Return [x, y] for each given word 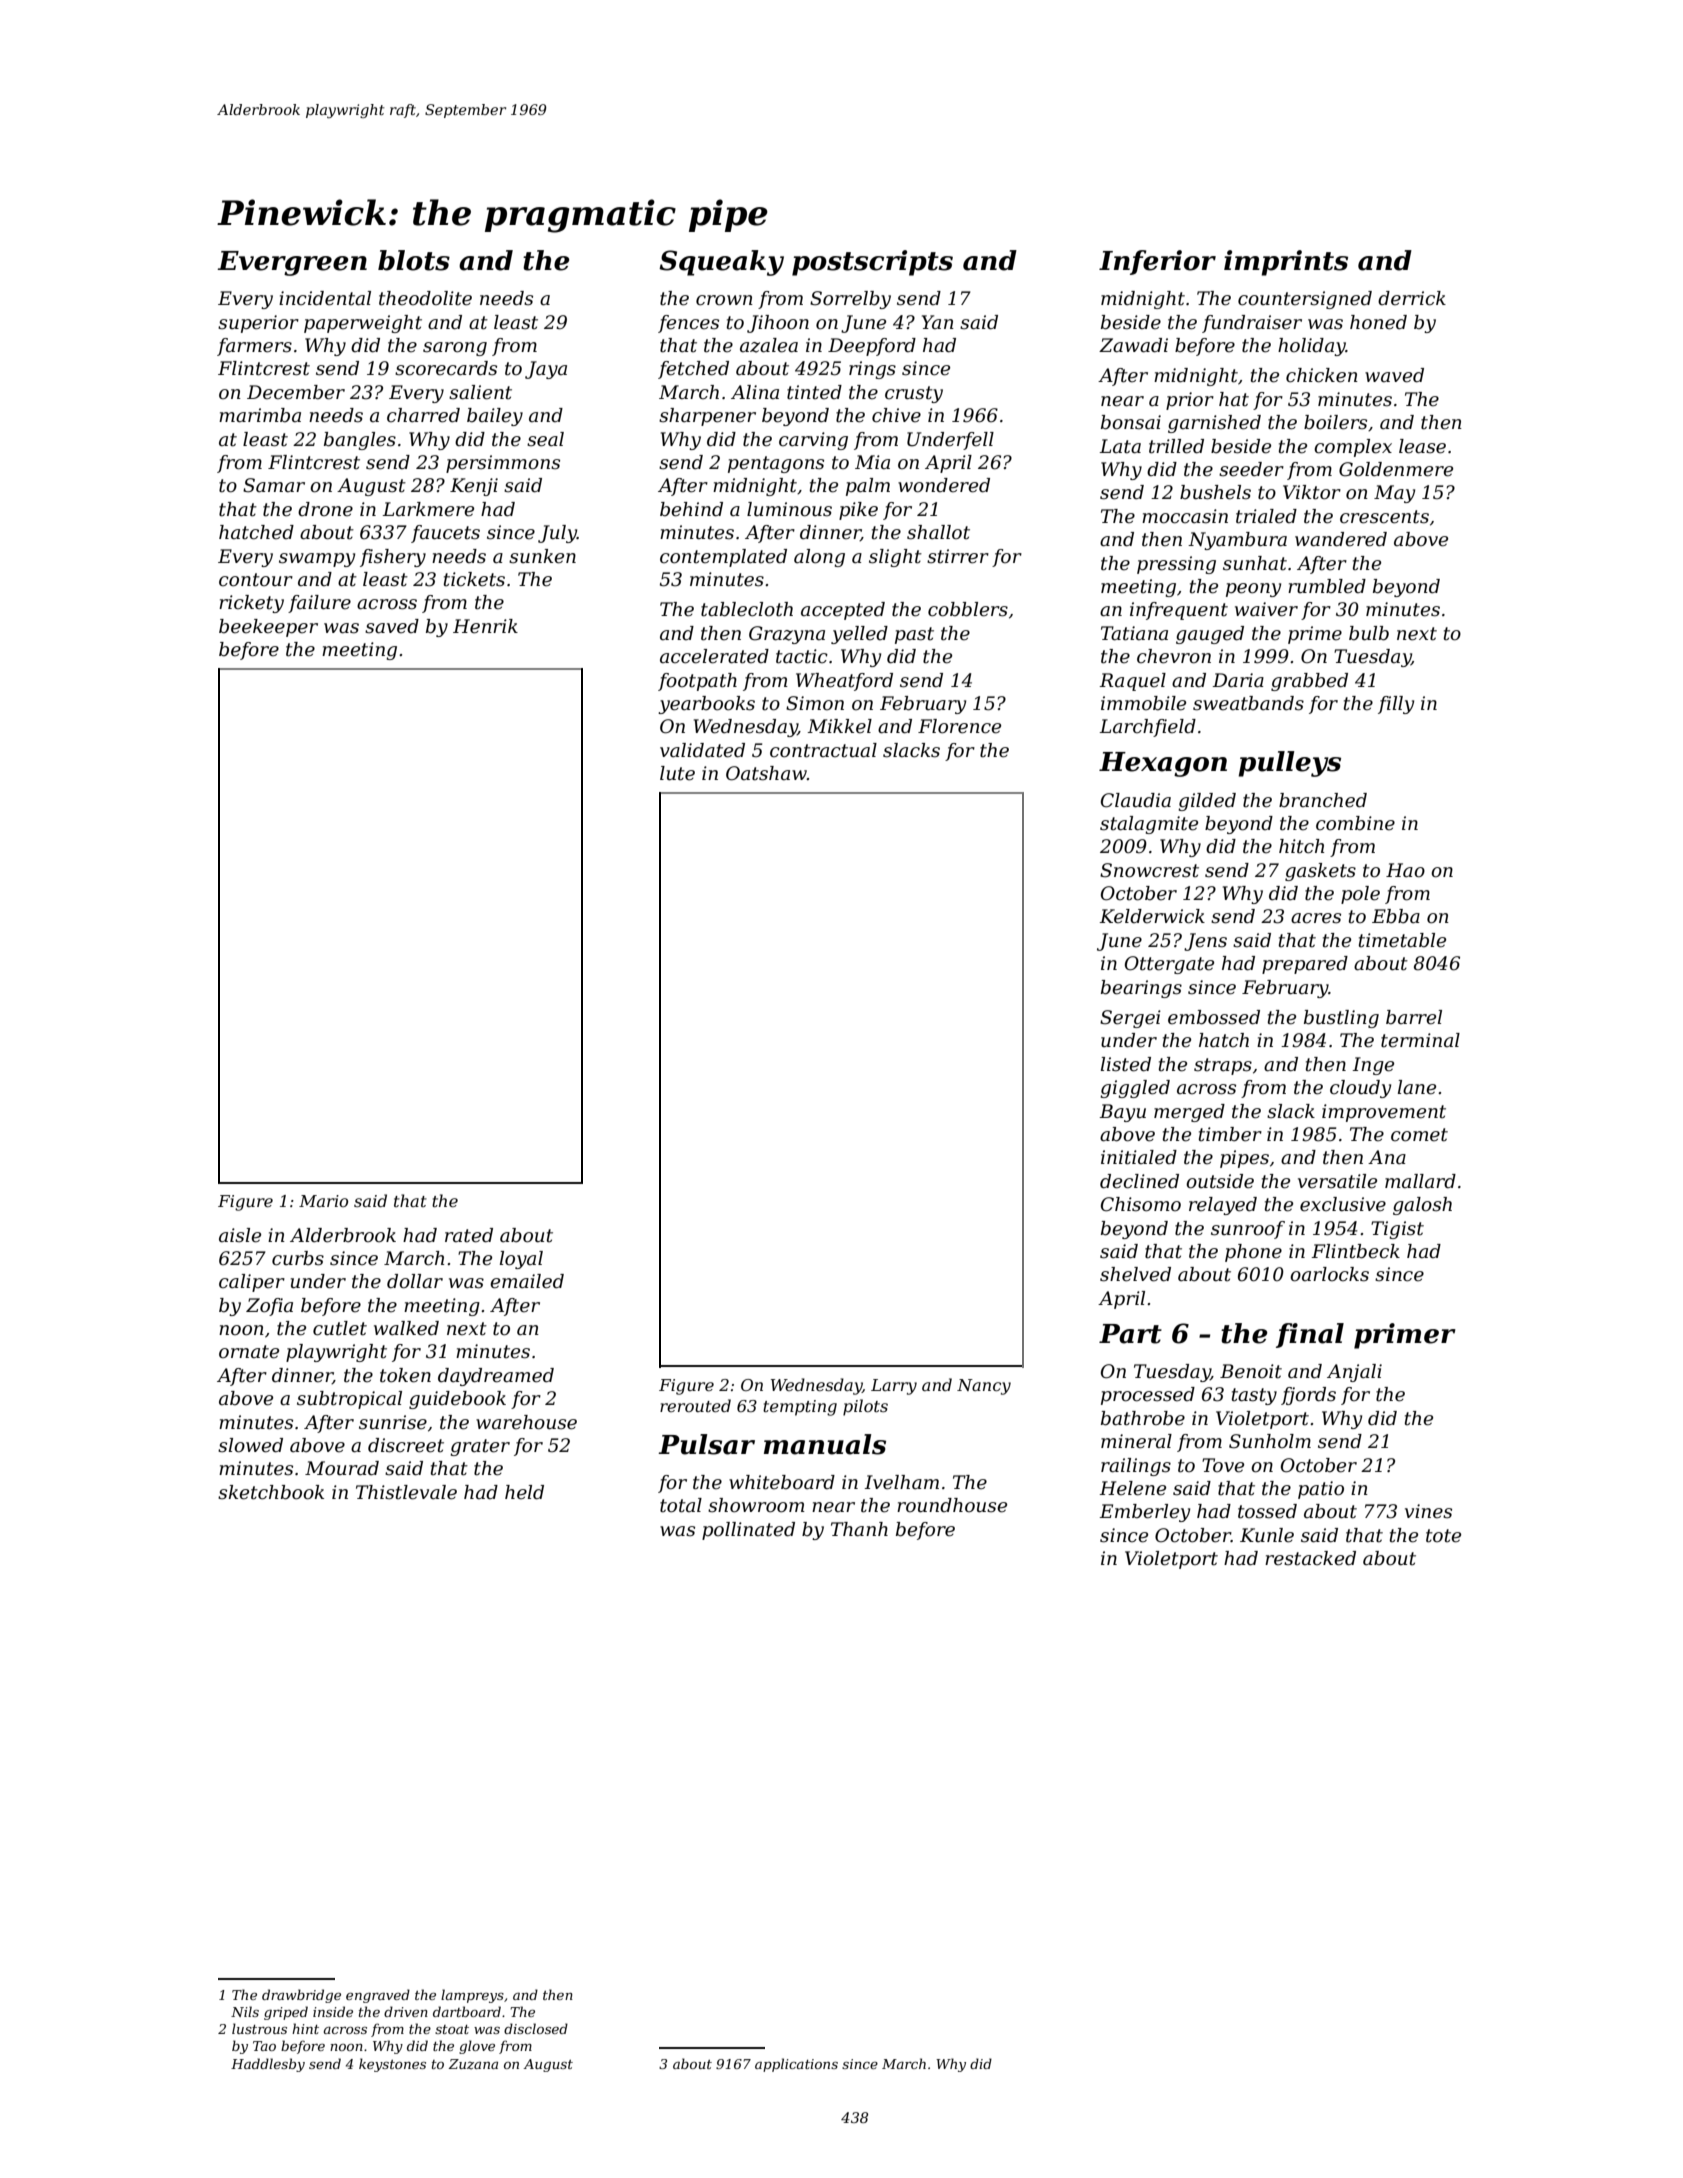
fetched [693, 370]
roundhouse [952, 1505]
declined [1139, 1181]
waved [1394, 375]
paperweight [363, 324]
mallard [1420, 1181]
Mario [323, 1201]
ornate [249, 1352]
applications [796, 2065]
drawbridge [301, 1996]
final [1310, 1335]
